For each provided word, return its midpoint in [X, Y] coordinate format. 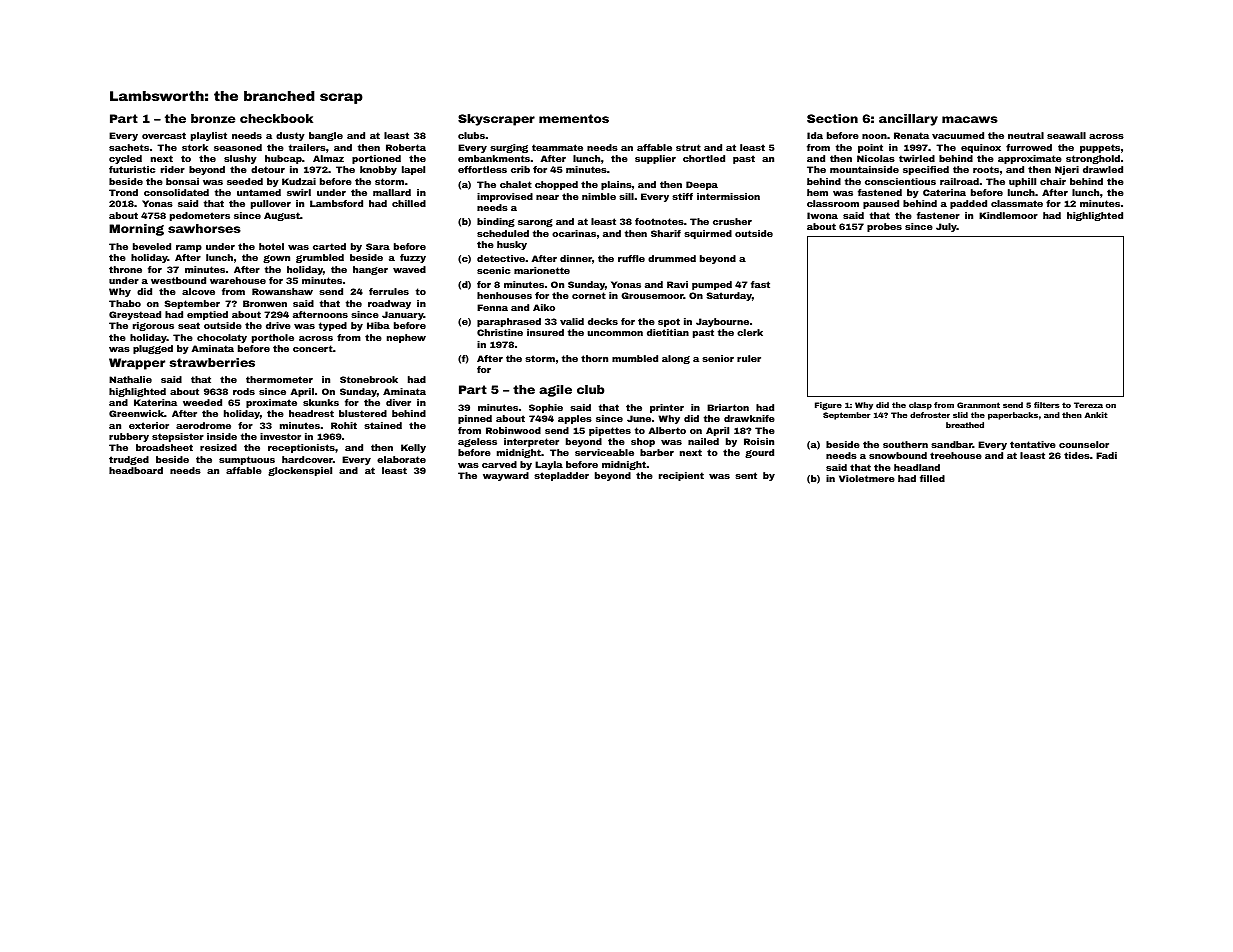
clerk [750, 332]
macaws [970, 119]
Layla [549, 465]
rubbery [129, 437]
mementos [574, 118]
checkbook [276, 118]
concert [313, 348]
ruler [749, 358]
